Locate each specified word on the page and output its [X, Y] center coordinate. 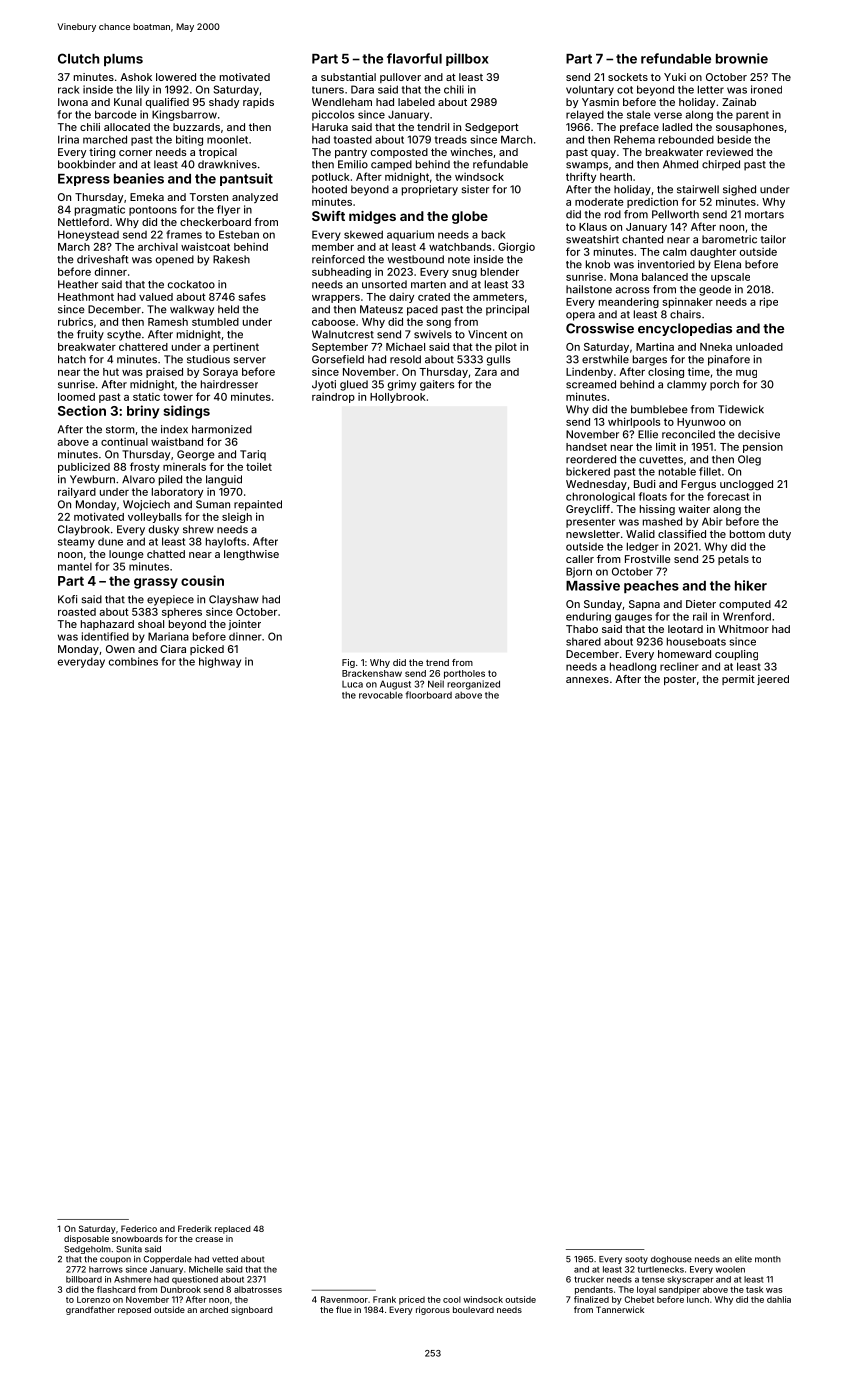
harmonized [222, 429]
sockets [628, 77]
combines [133, 661]
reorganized [473, 685]
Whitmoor [743, 629]
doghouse [671, 1260]
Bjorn [579, 572]
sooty [636, 1260]
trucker [589, 1279]
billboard [84, 1279]
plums [123, 60]
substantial [348, 77]
